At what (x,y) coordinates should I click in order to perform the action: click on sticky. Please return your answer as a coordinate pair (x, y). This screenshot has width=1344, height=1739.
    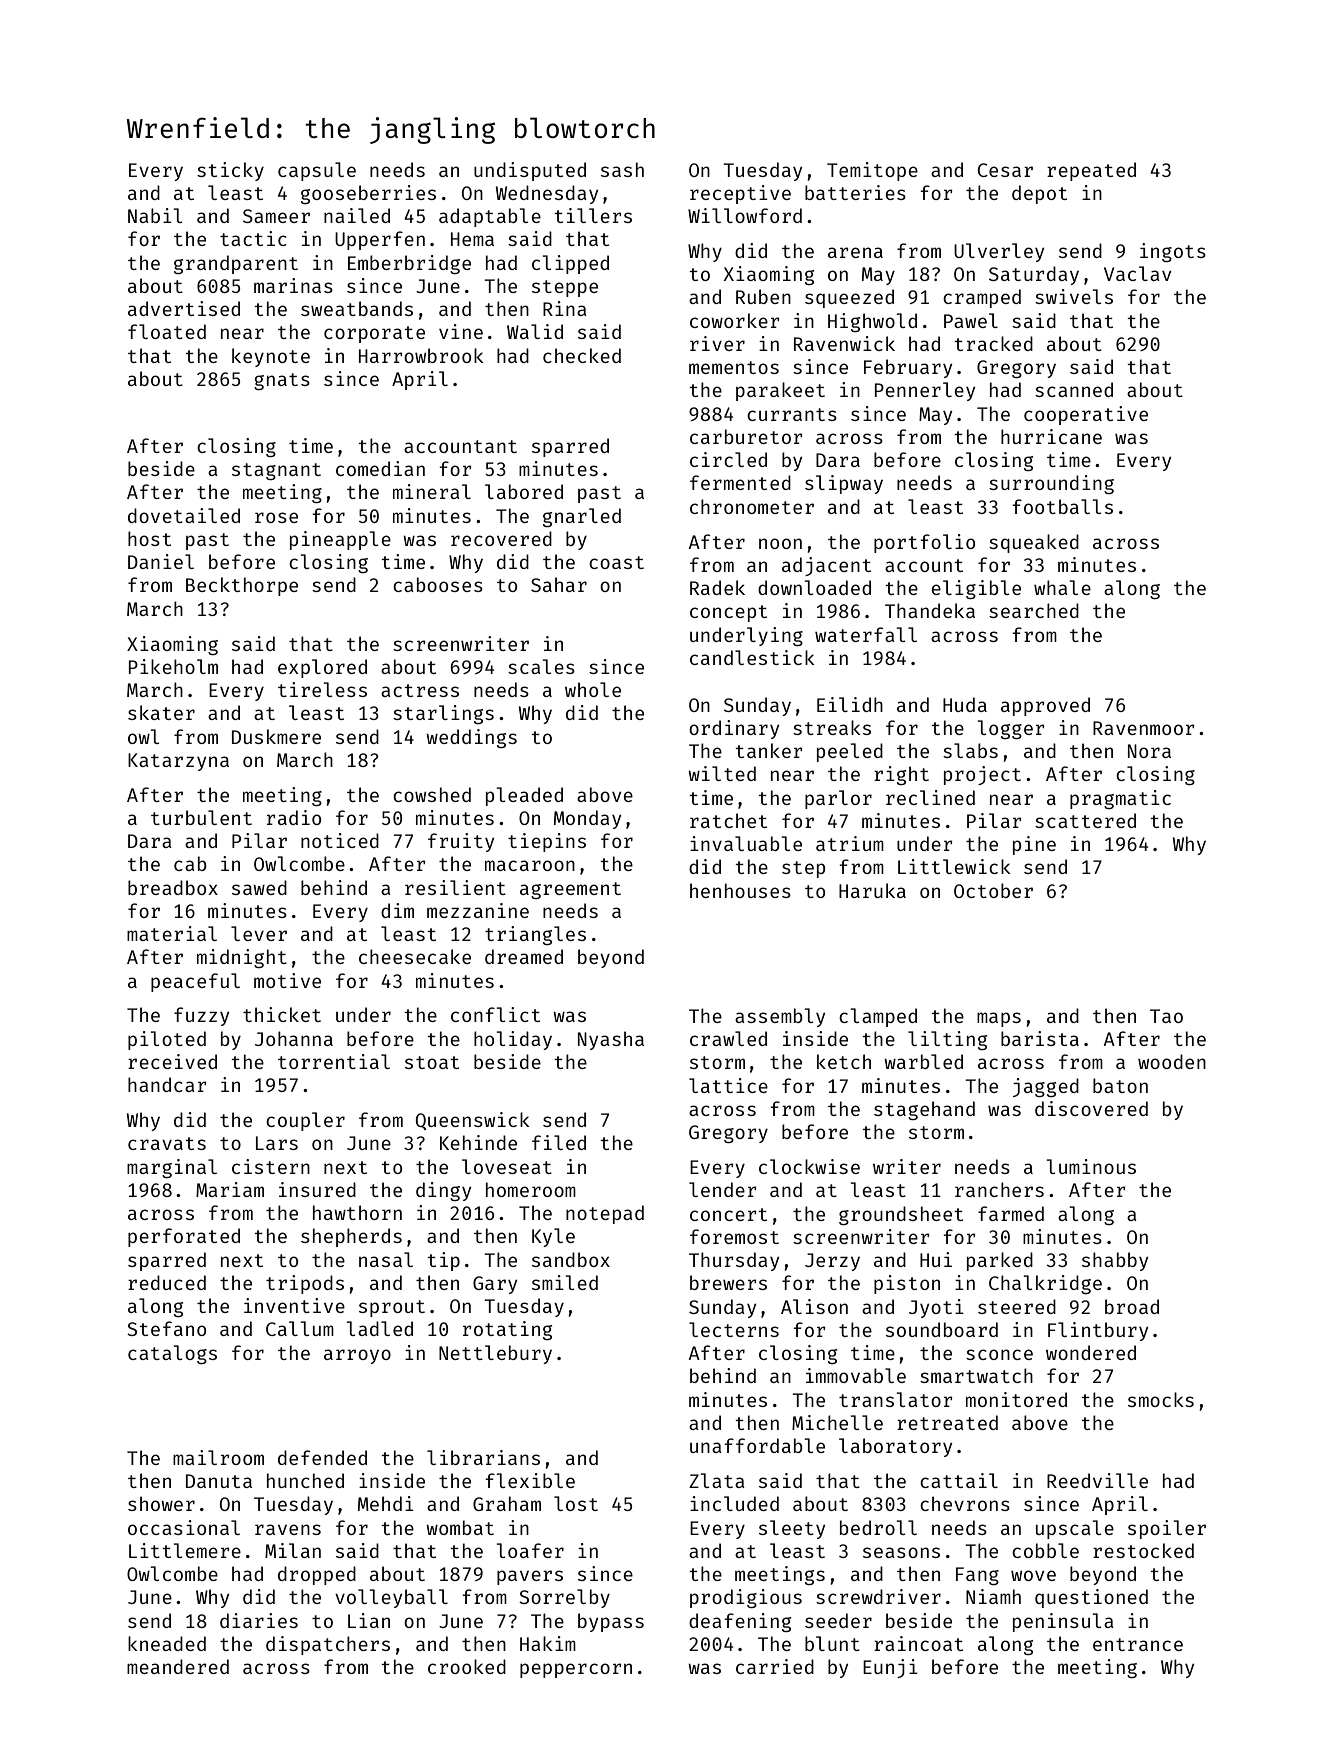
    Looking at the image, I should click on (230, 171).
